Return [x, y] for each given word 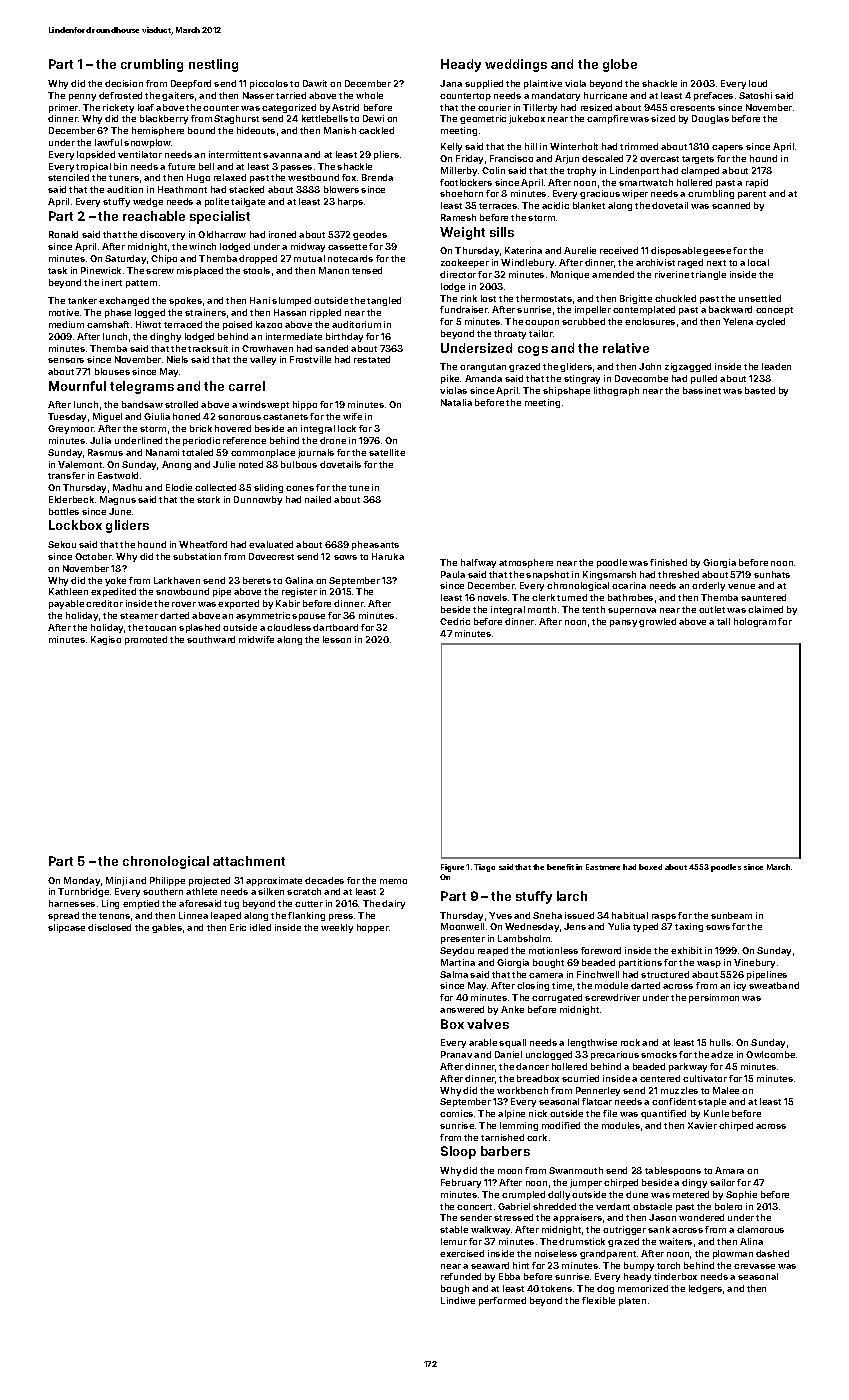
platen [632, 1301]
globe [620, 65]
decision [124, 83]
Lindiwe [458, 1300]
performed [502, 1301]
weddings [516, 65]
